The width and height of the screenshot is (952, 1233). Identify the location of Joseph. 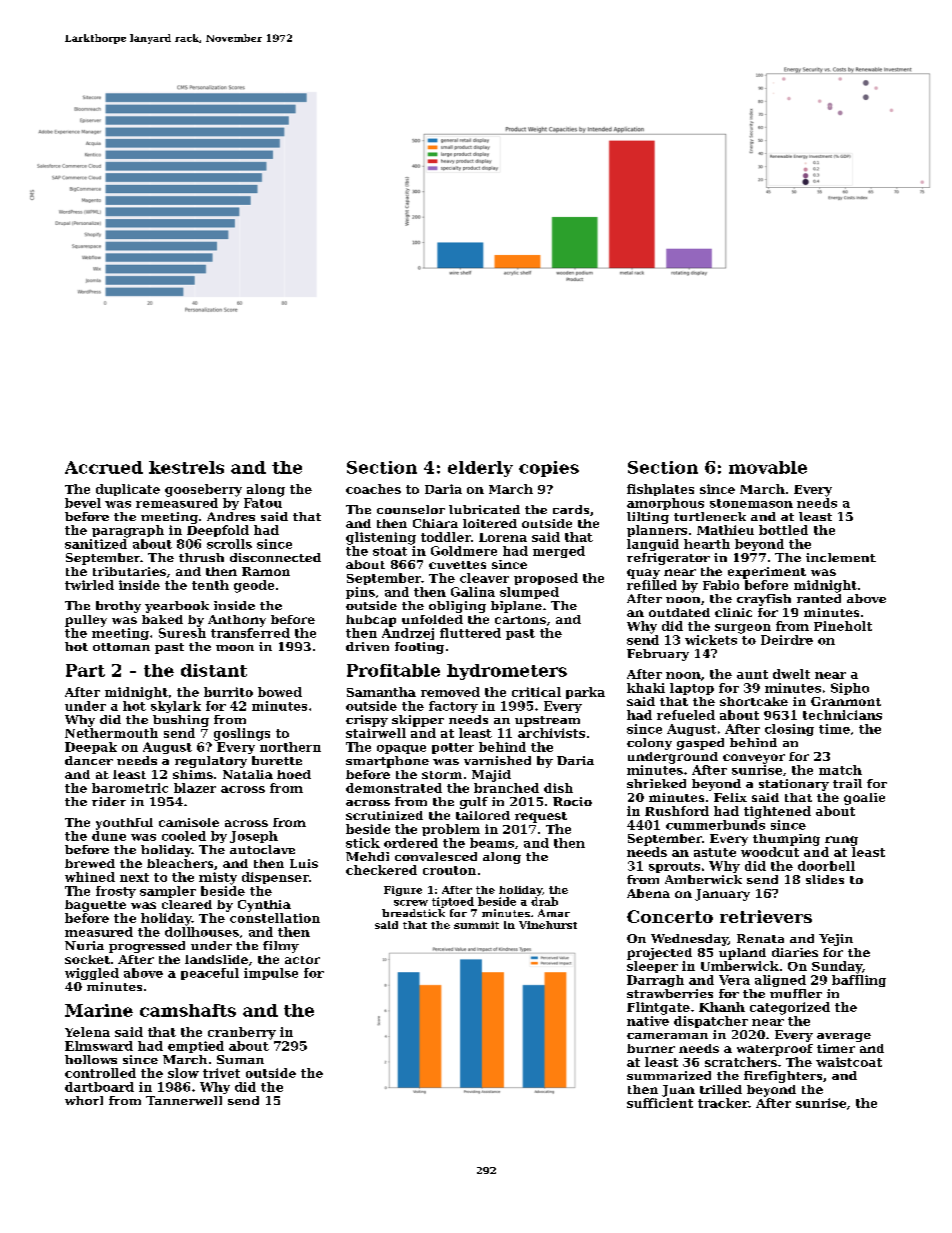
(254, 837).
